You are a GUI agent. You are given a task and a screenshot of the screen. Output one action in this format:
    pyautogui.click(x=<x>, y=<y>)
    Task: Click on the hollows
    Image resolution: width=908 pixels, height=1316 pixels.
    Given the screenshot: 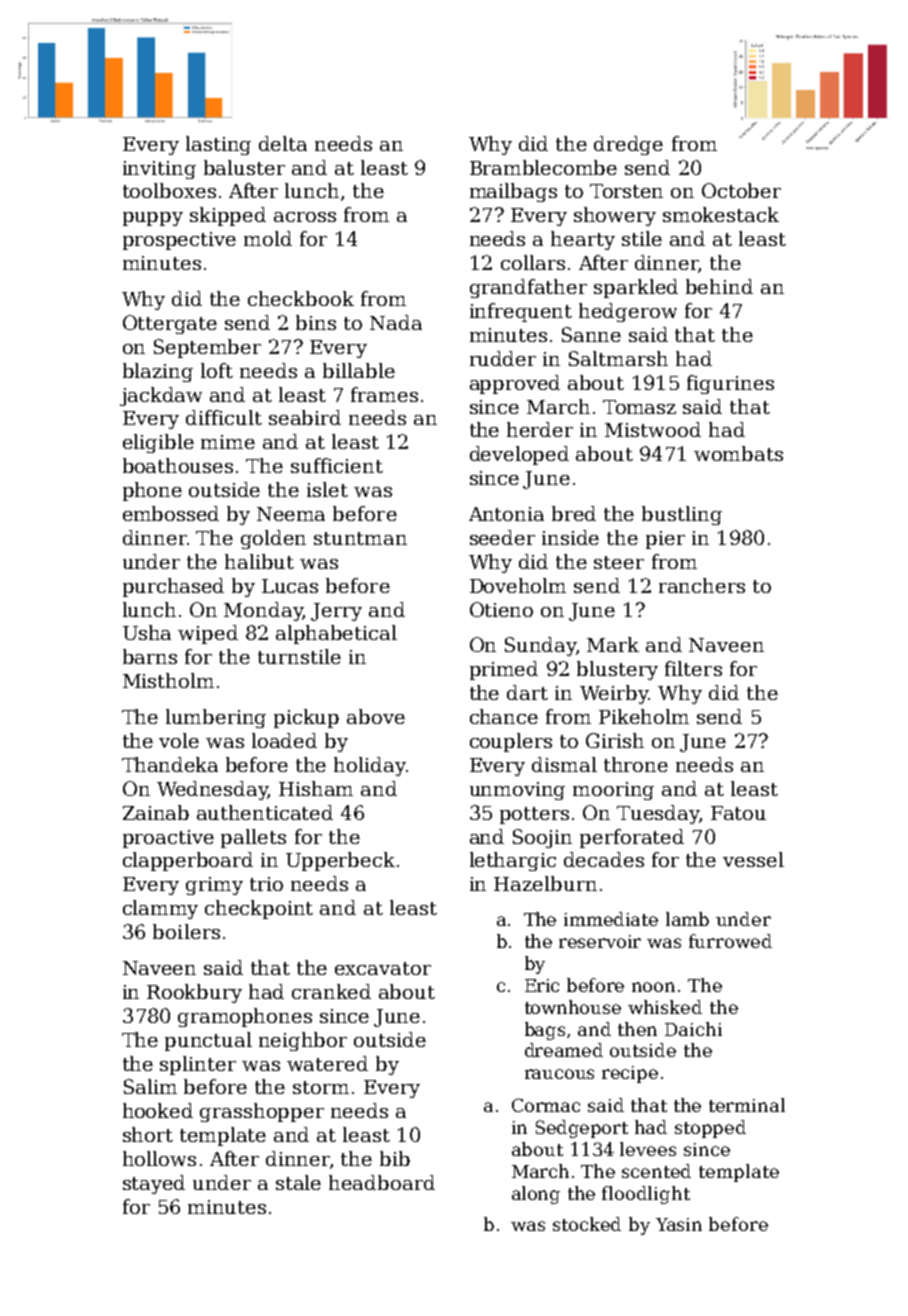 What is the action you would take?
    pyautogui.click(x=159, y=1158)
